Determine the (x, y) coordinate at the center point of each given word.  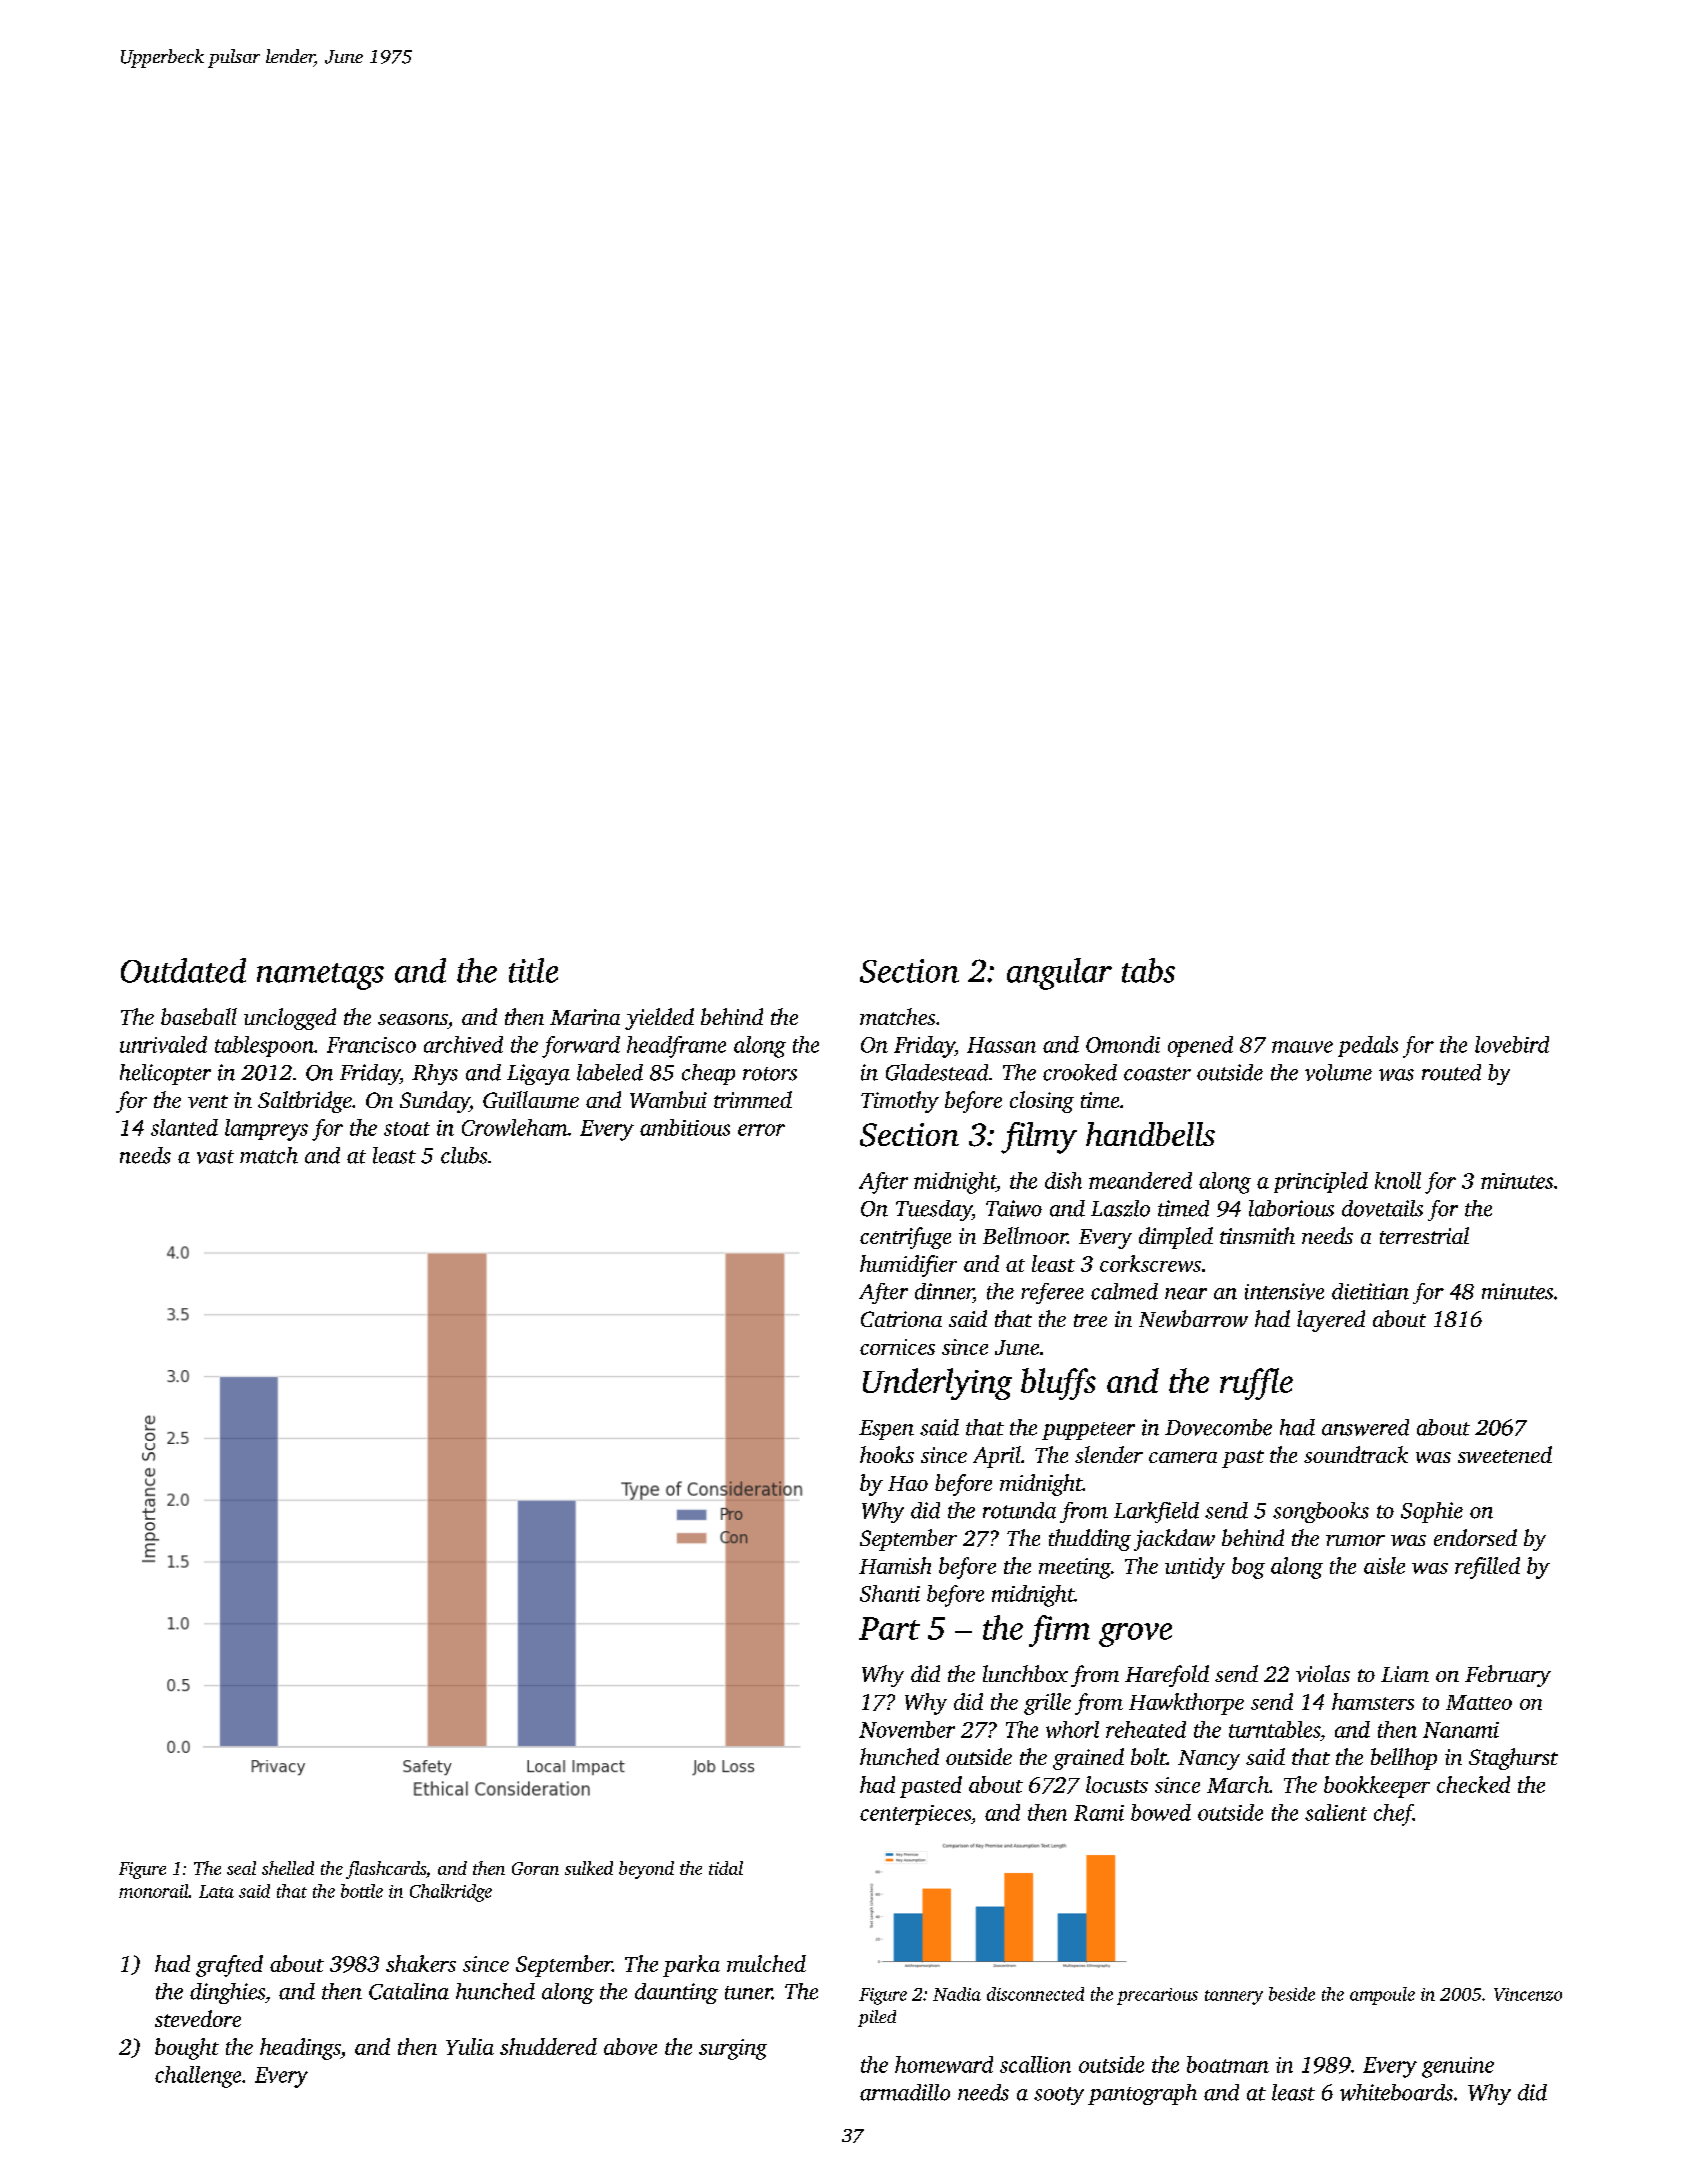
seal (241, 1868)
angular (1059, 974)
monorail (154, 1891)
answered (1365, 1427)
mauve (1302, 1047)
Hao (908, 1483)
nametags (320, 976)
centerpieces (915, 1815)
